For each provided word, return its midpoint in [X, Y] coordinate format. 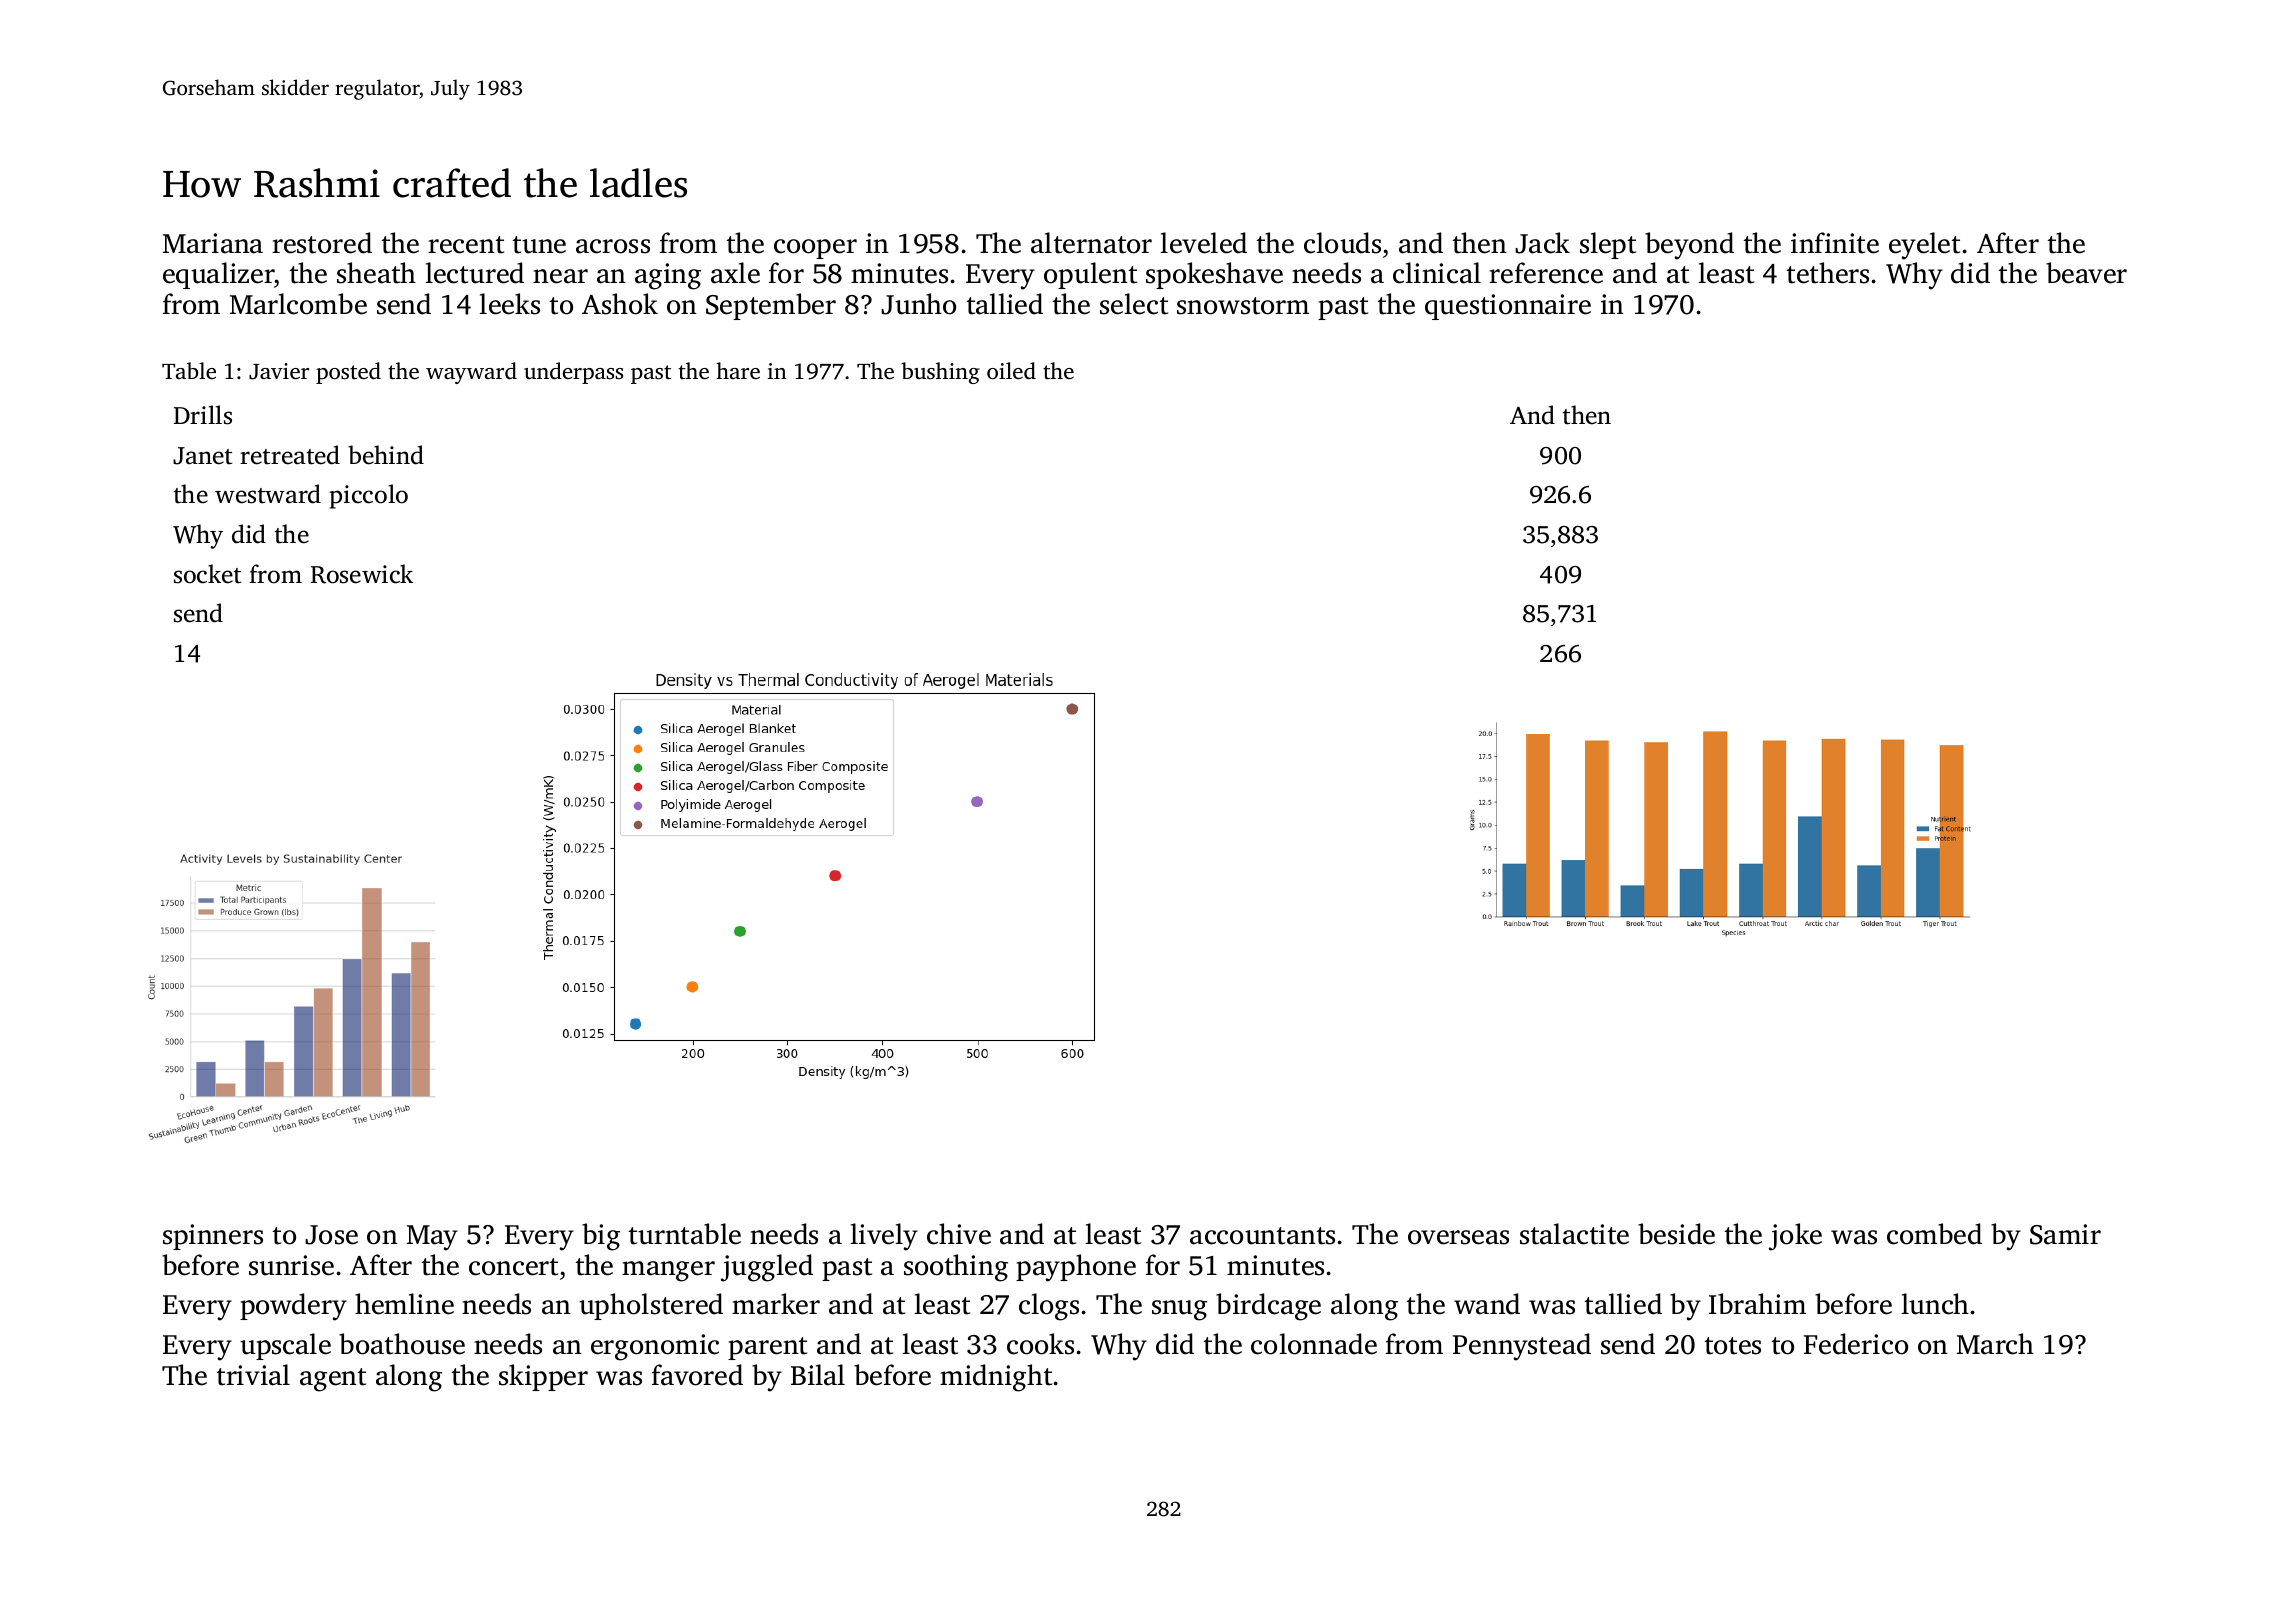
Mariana [213, 243]
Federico [1856, 1344]
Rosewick [362, 574]
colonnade [1314, 1344]
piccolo [368, 496]
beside [1676, 1234]
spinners [213, 1237]
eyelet [1924, 246]
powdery [293, 1307]
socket [207, 574]
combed [1934, 1234]
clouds [1342, 243]
